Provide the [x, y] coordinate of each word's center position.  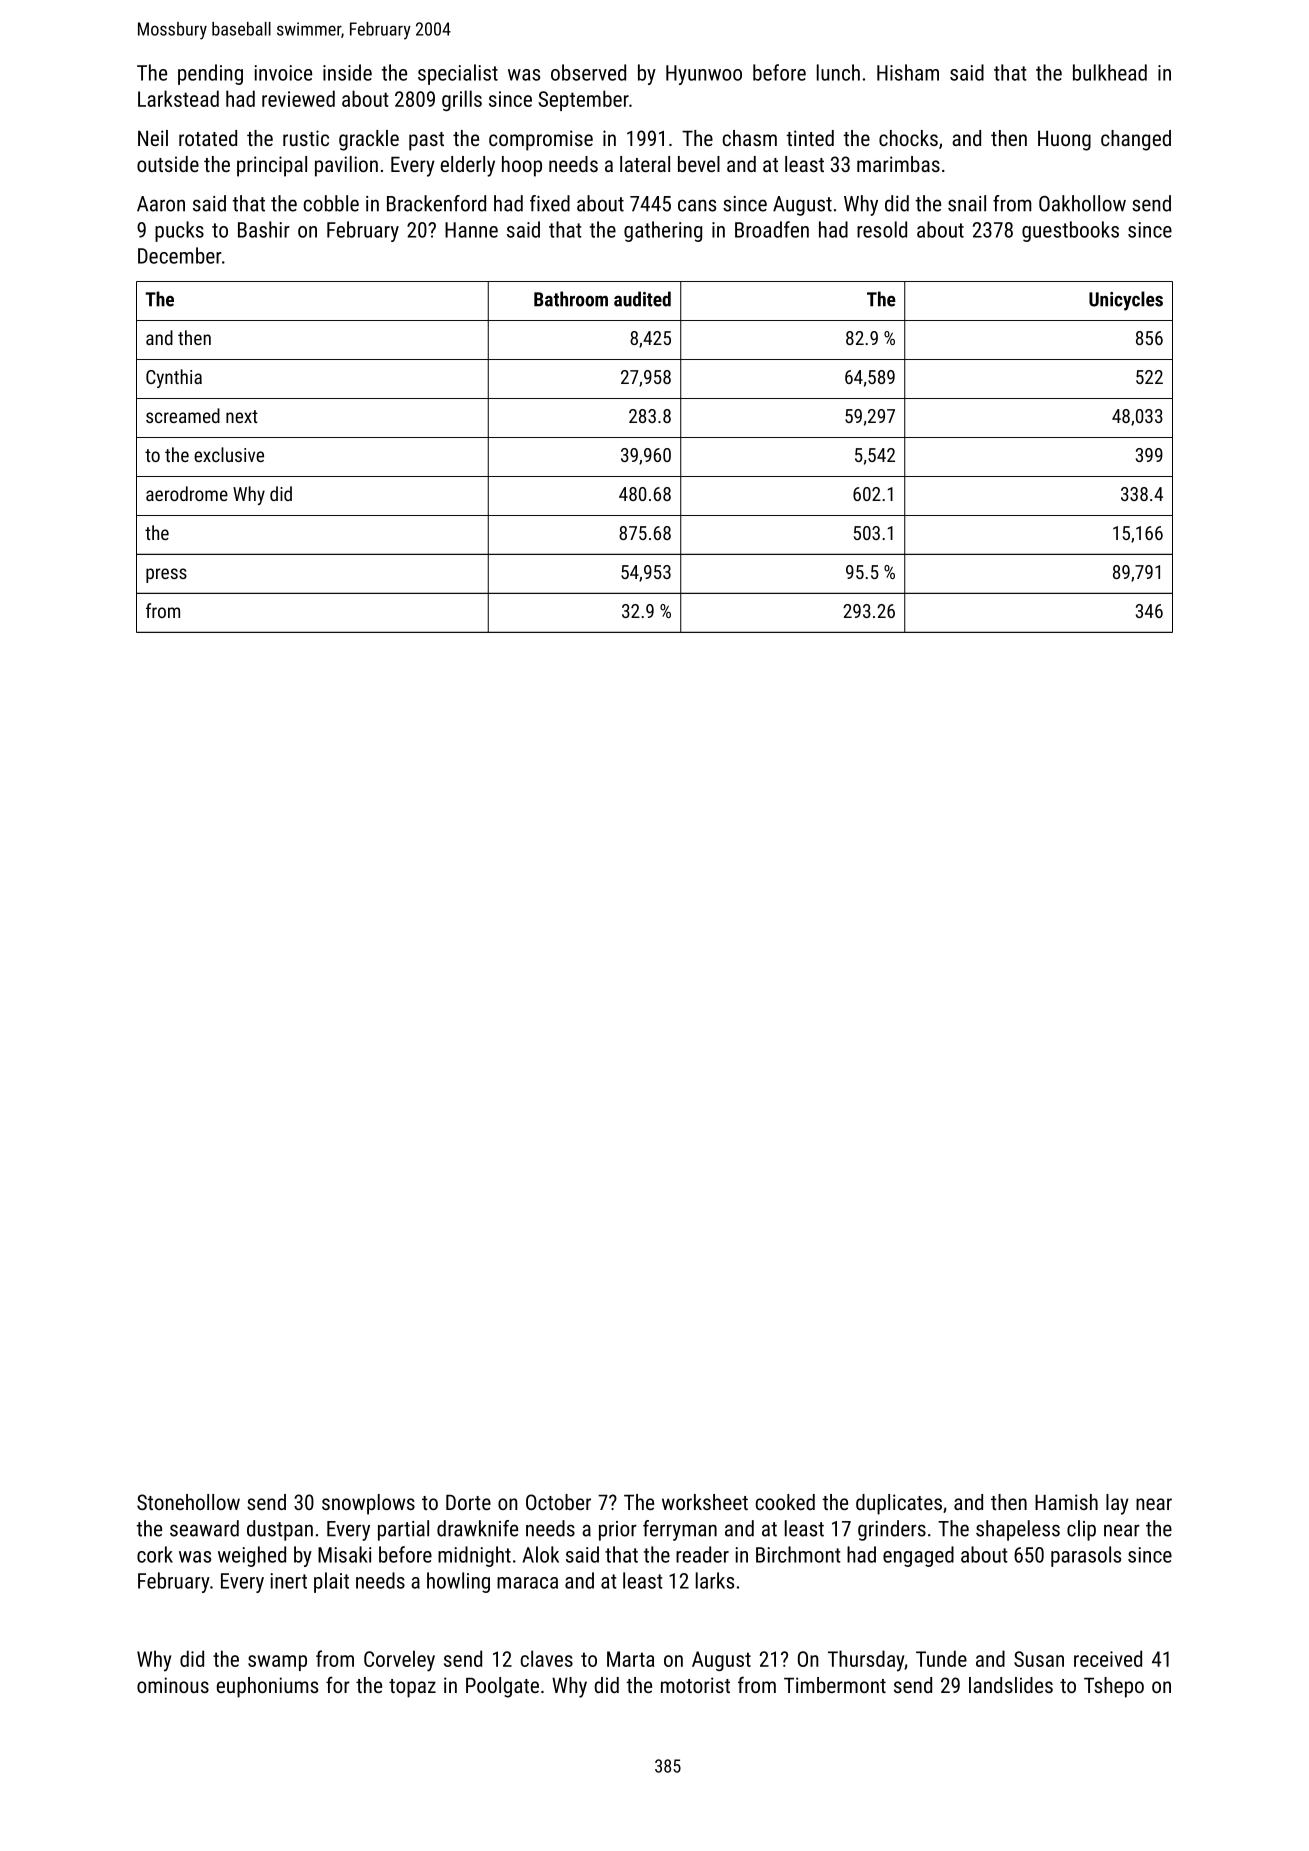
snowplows [368, 1504]
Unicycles [1126, 301]
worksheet [705, 1502]
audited [642, 299]
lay [1117, 1504]
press [166, 575]
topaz [412, 1688]
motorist [695, 1685]
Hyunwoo [704, 75]
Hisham [908, 72]
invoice [283, 73]
